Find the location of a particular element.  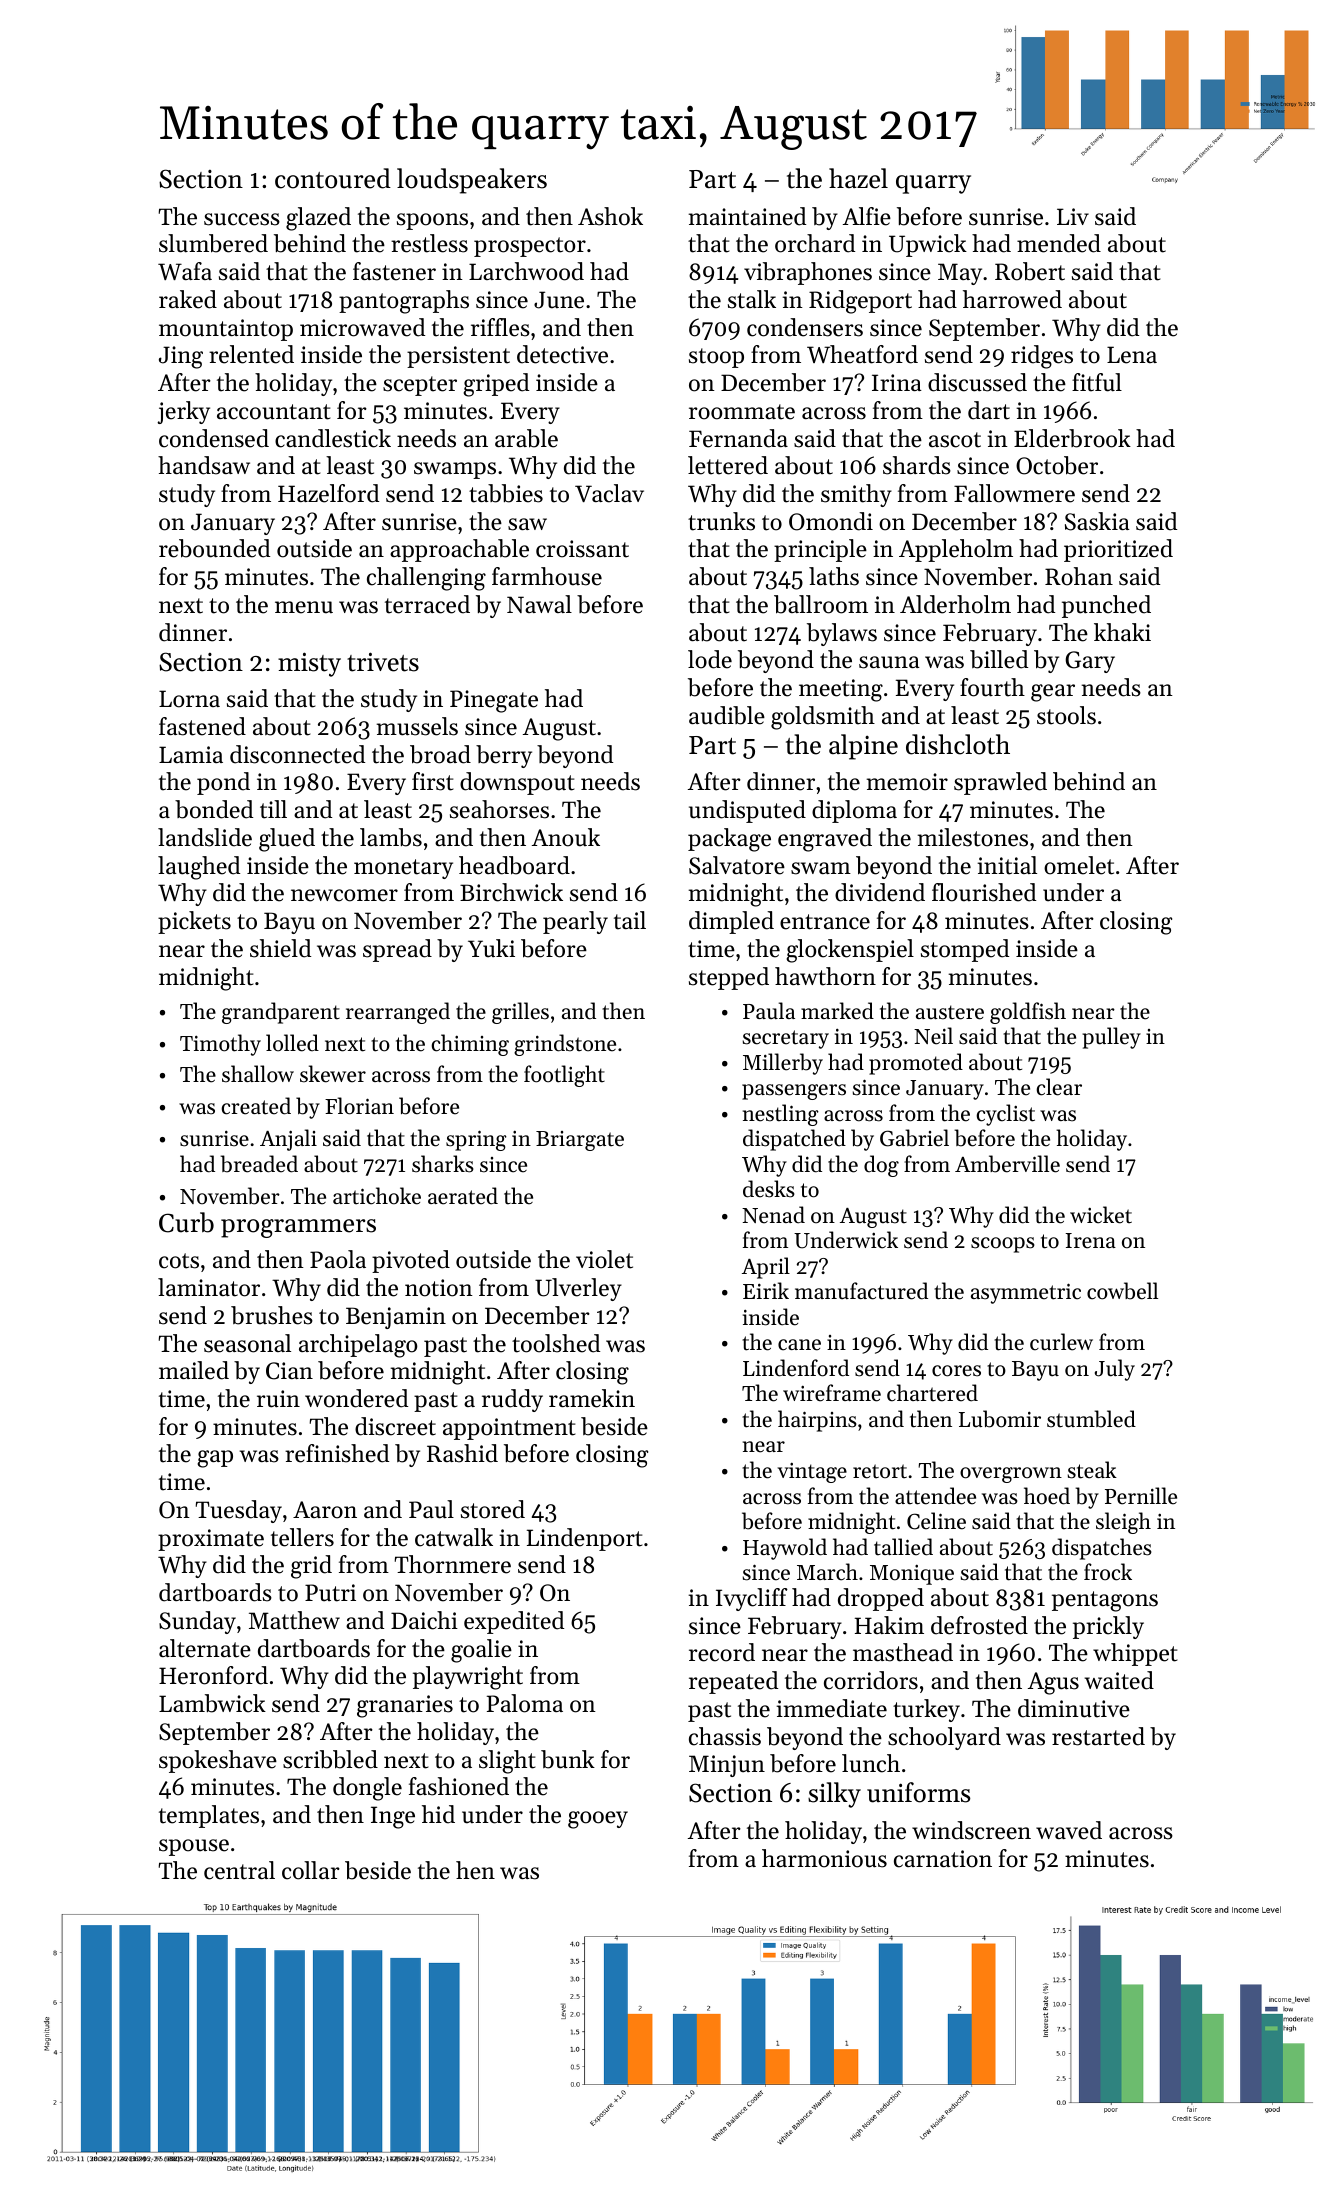

stumbled is located at coordinates (1091, 1419).
